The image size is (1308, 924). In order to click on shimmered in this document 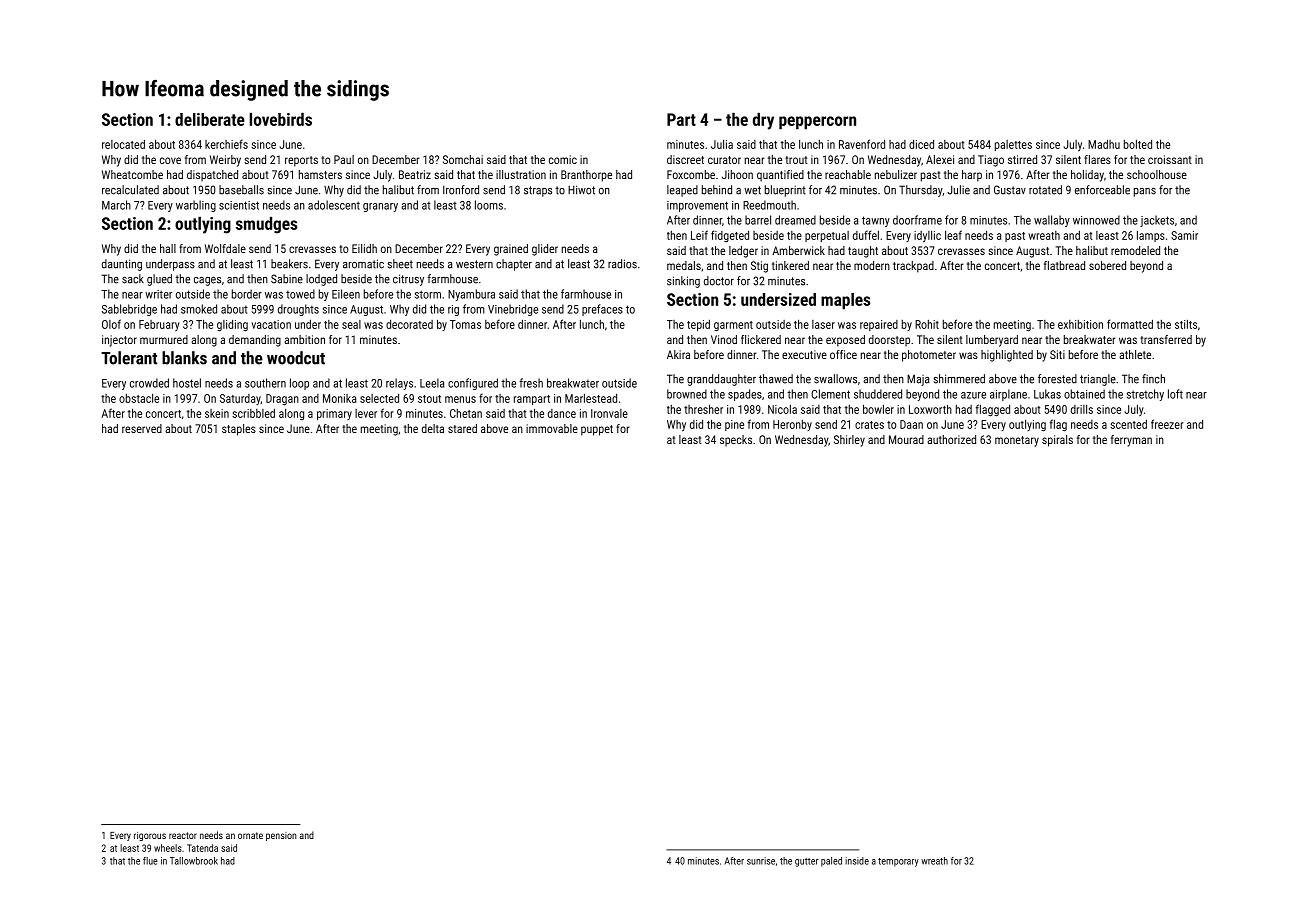, I will do `click(959, 379)`.
